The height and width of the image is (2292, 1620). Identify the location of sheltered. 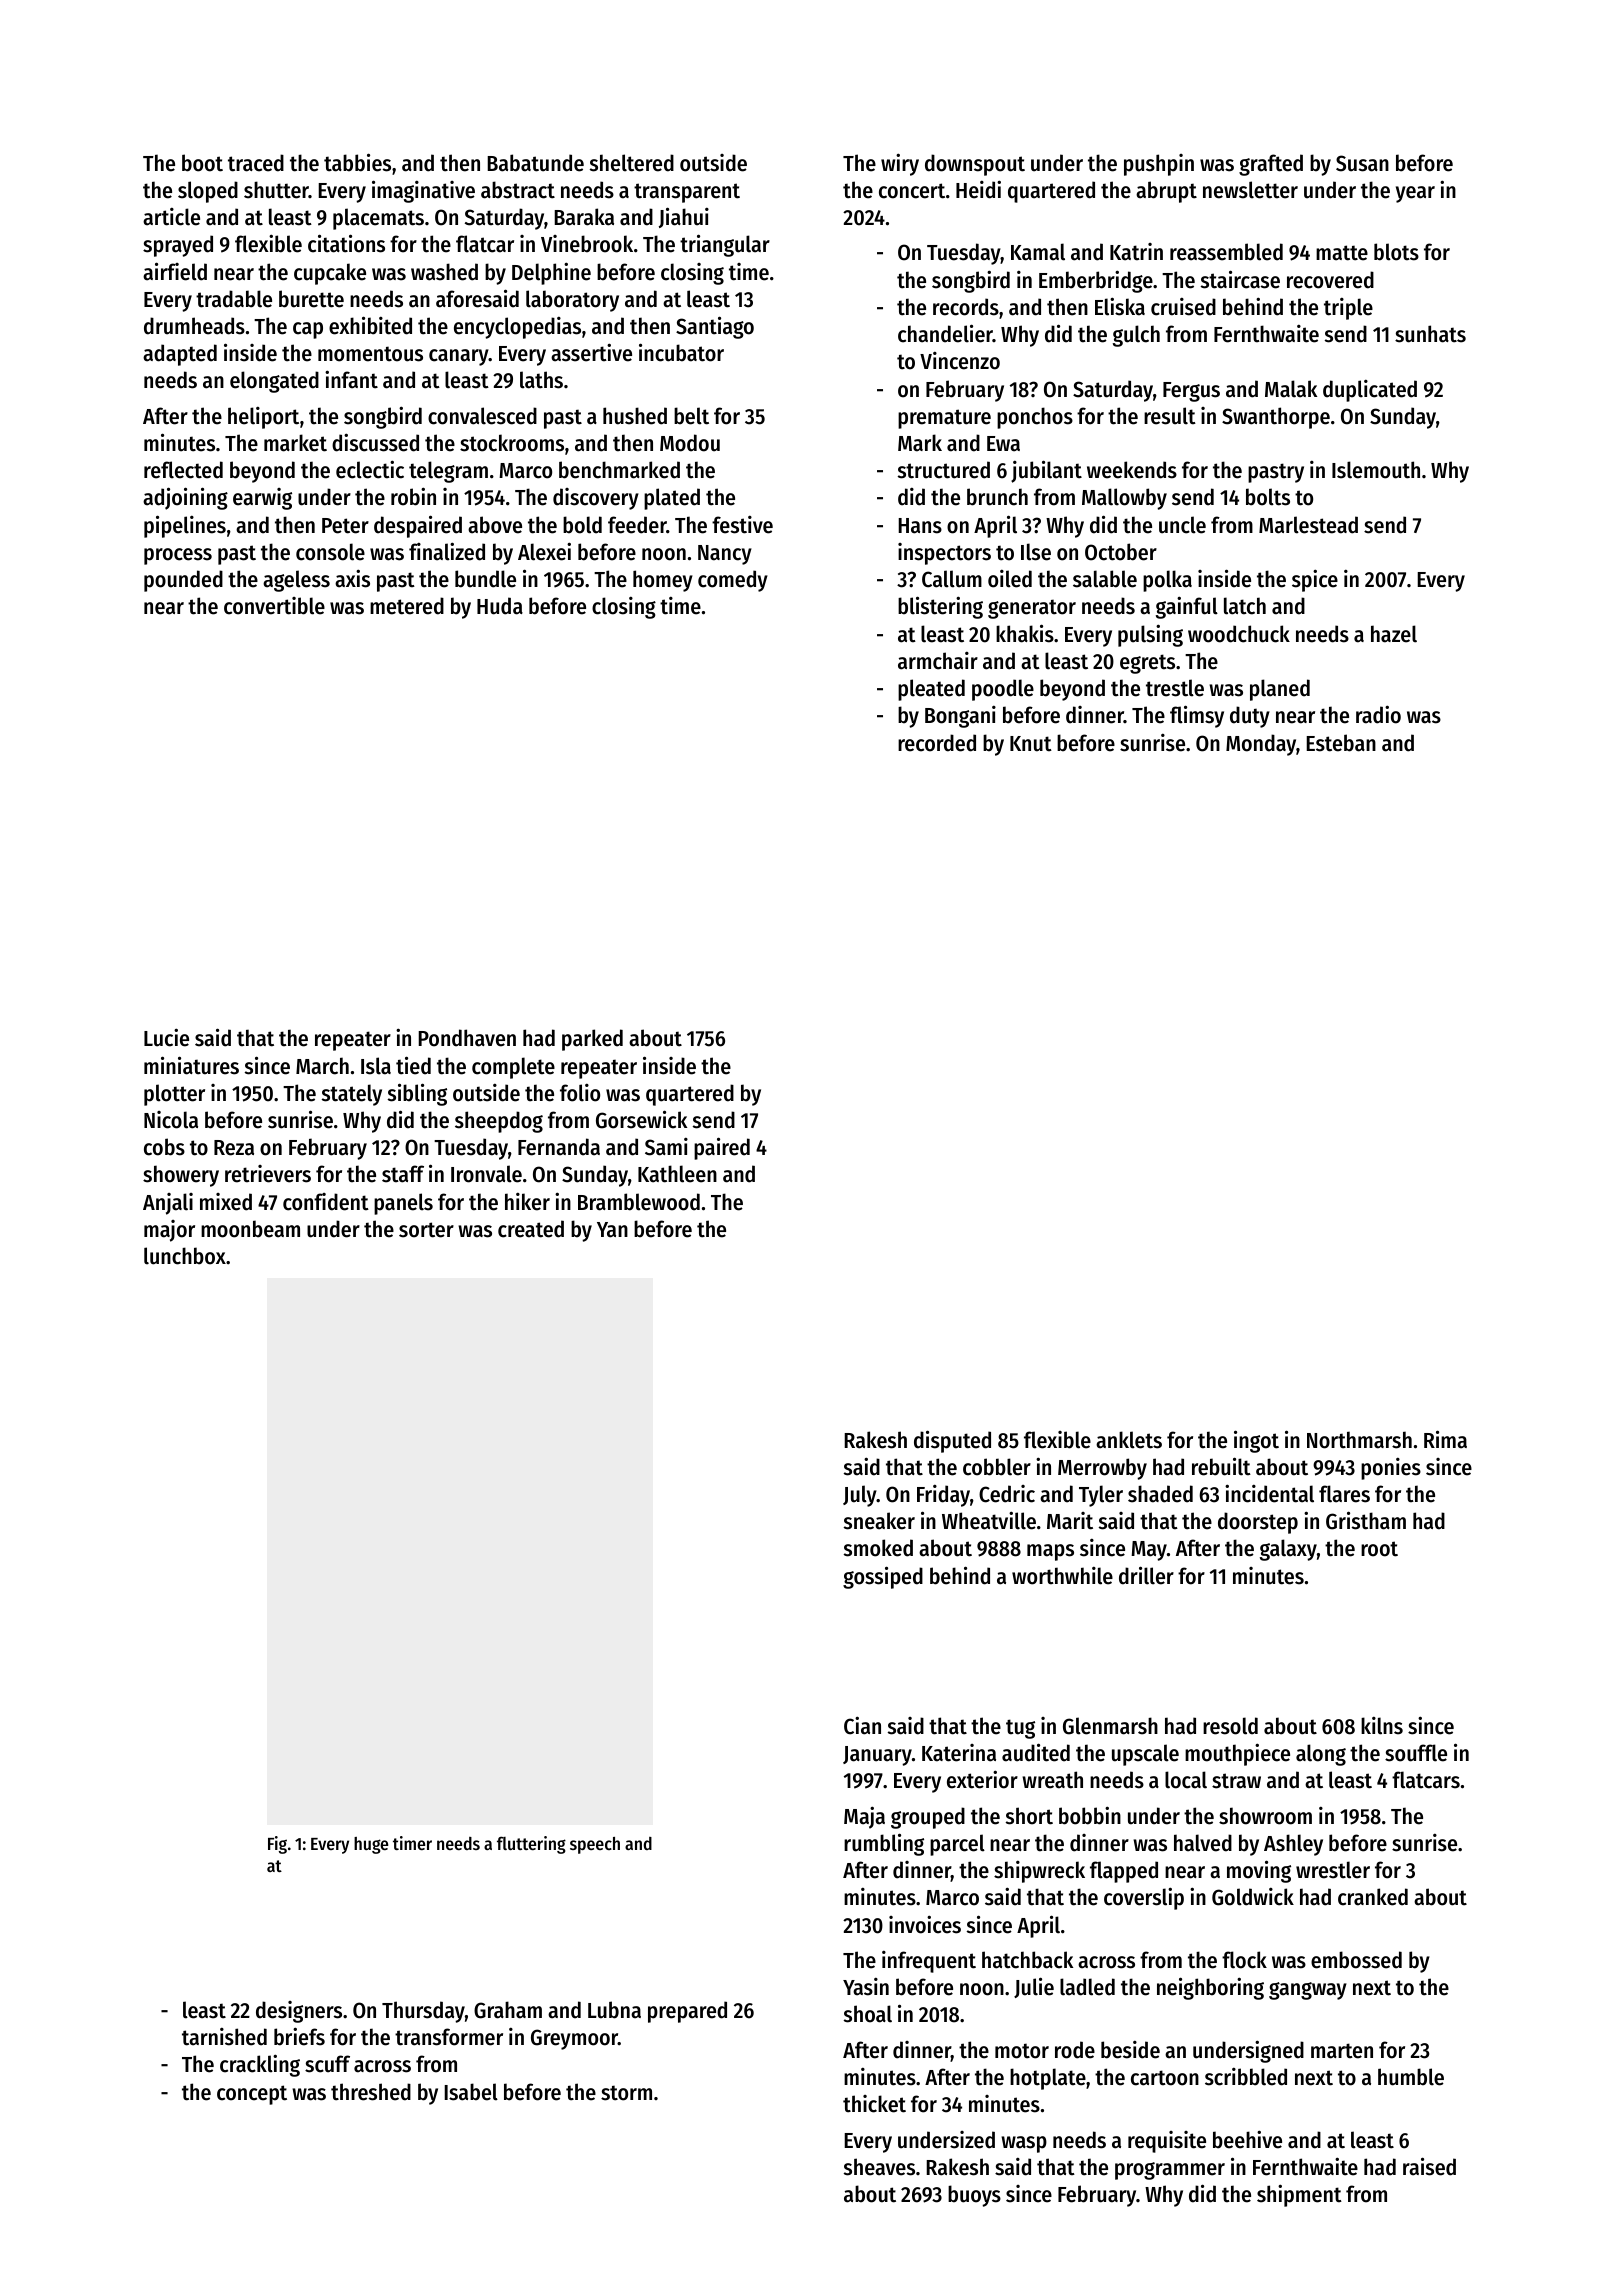
(632, 163).
